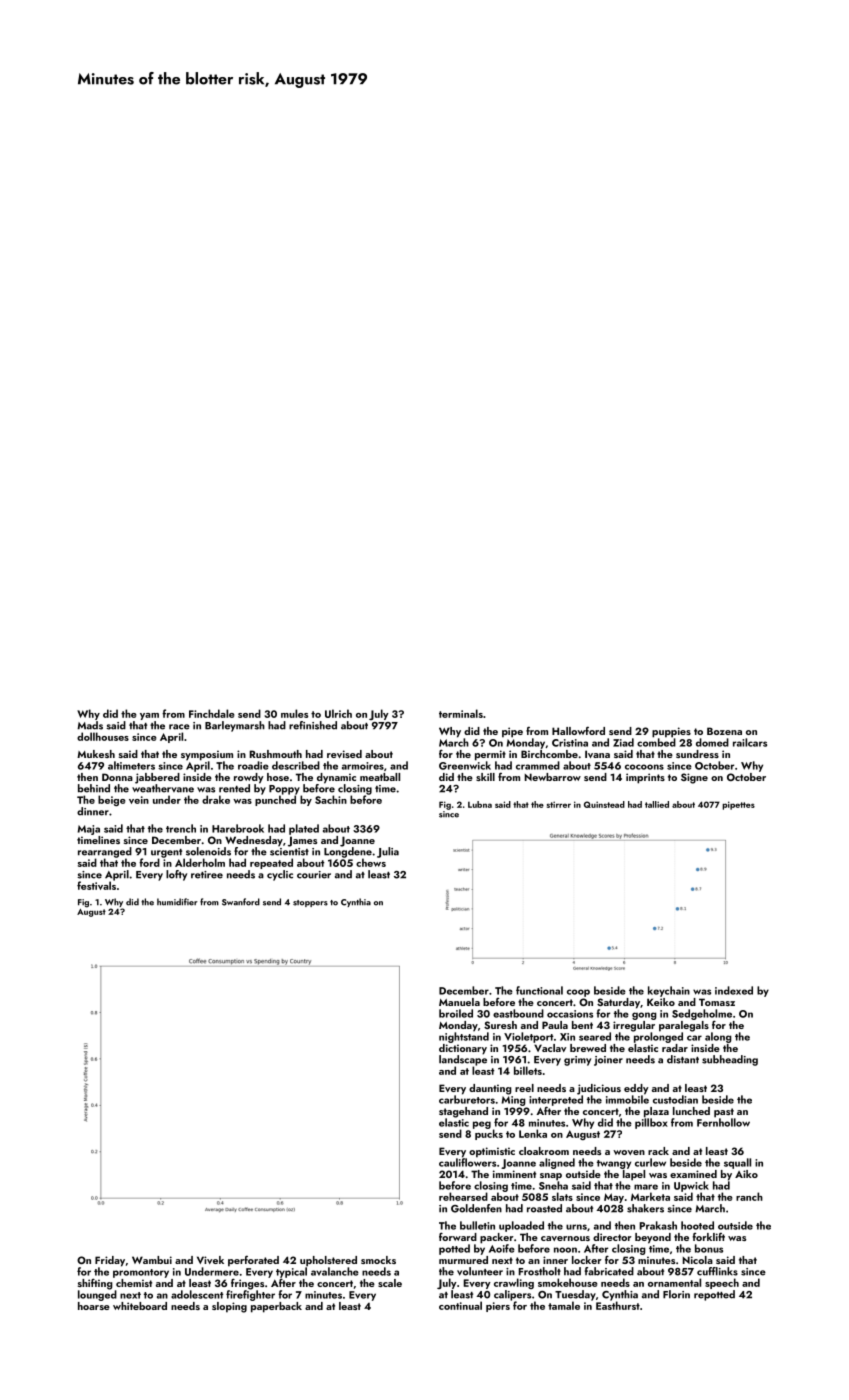 The width and height of the screenshot is (849, 1400). What do you see at coordinates (331, 799) in the screenshot?
I see `Sachin` at bounding box center [331, 799].
